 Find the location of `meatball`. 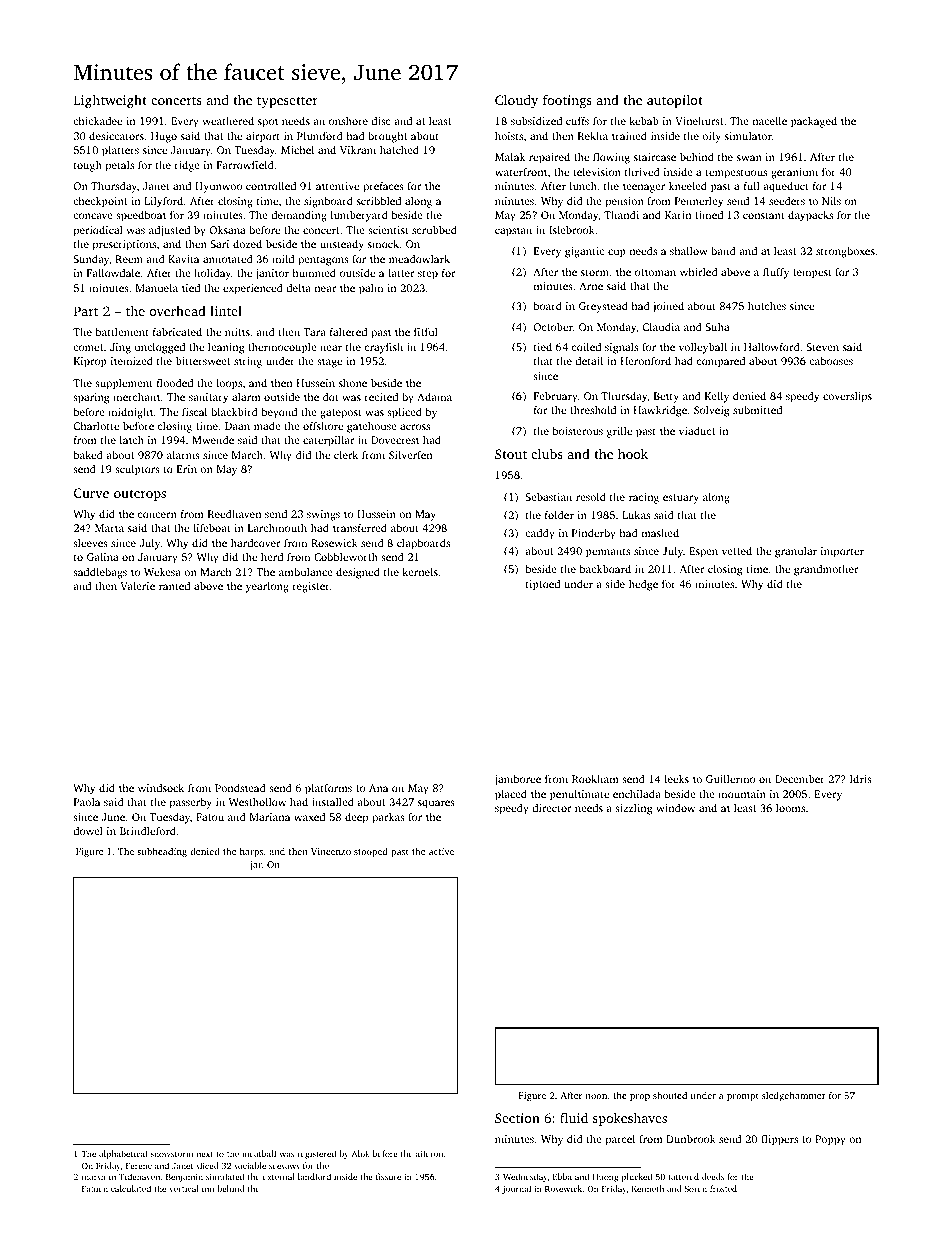

meatball is located at coordinates (259, 1153).
